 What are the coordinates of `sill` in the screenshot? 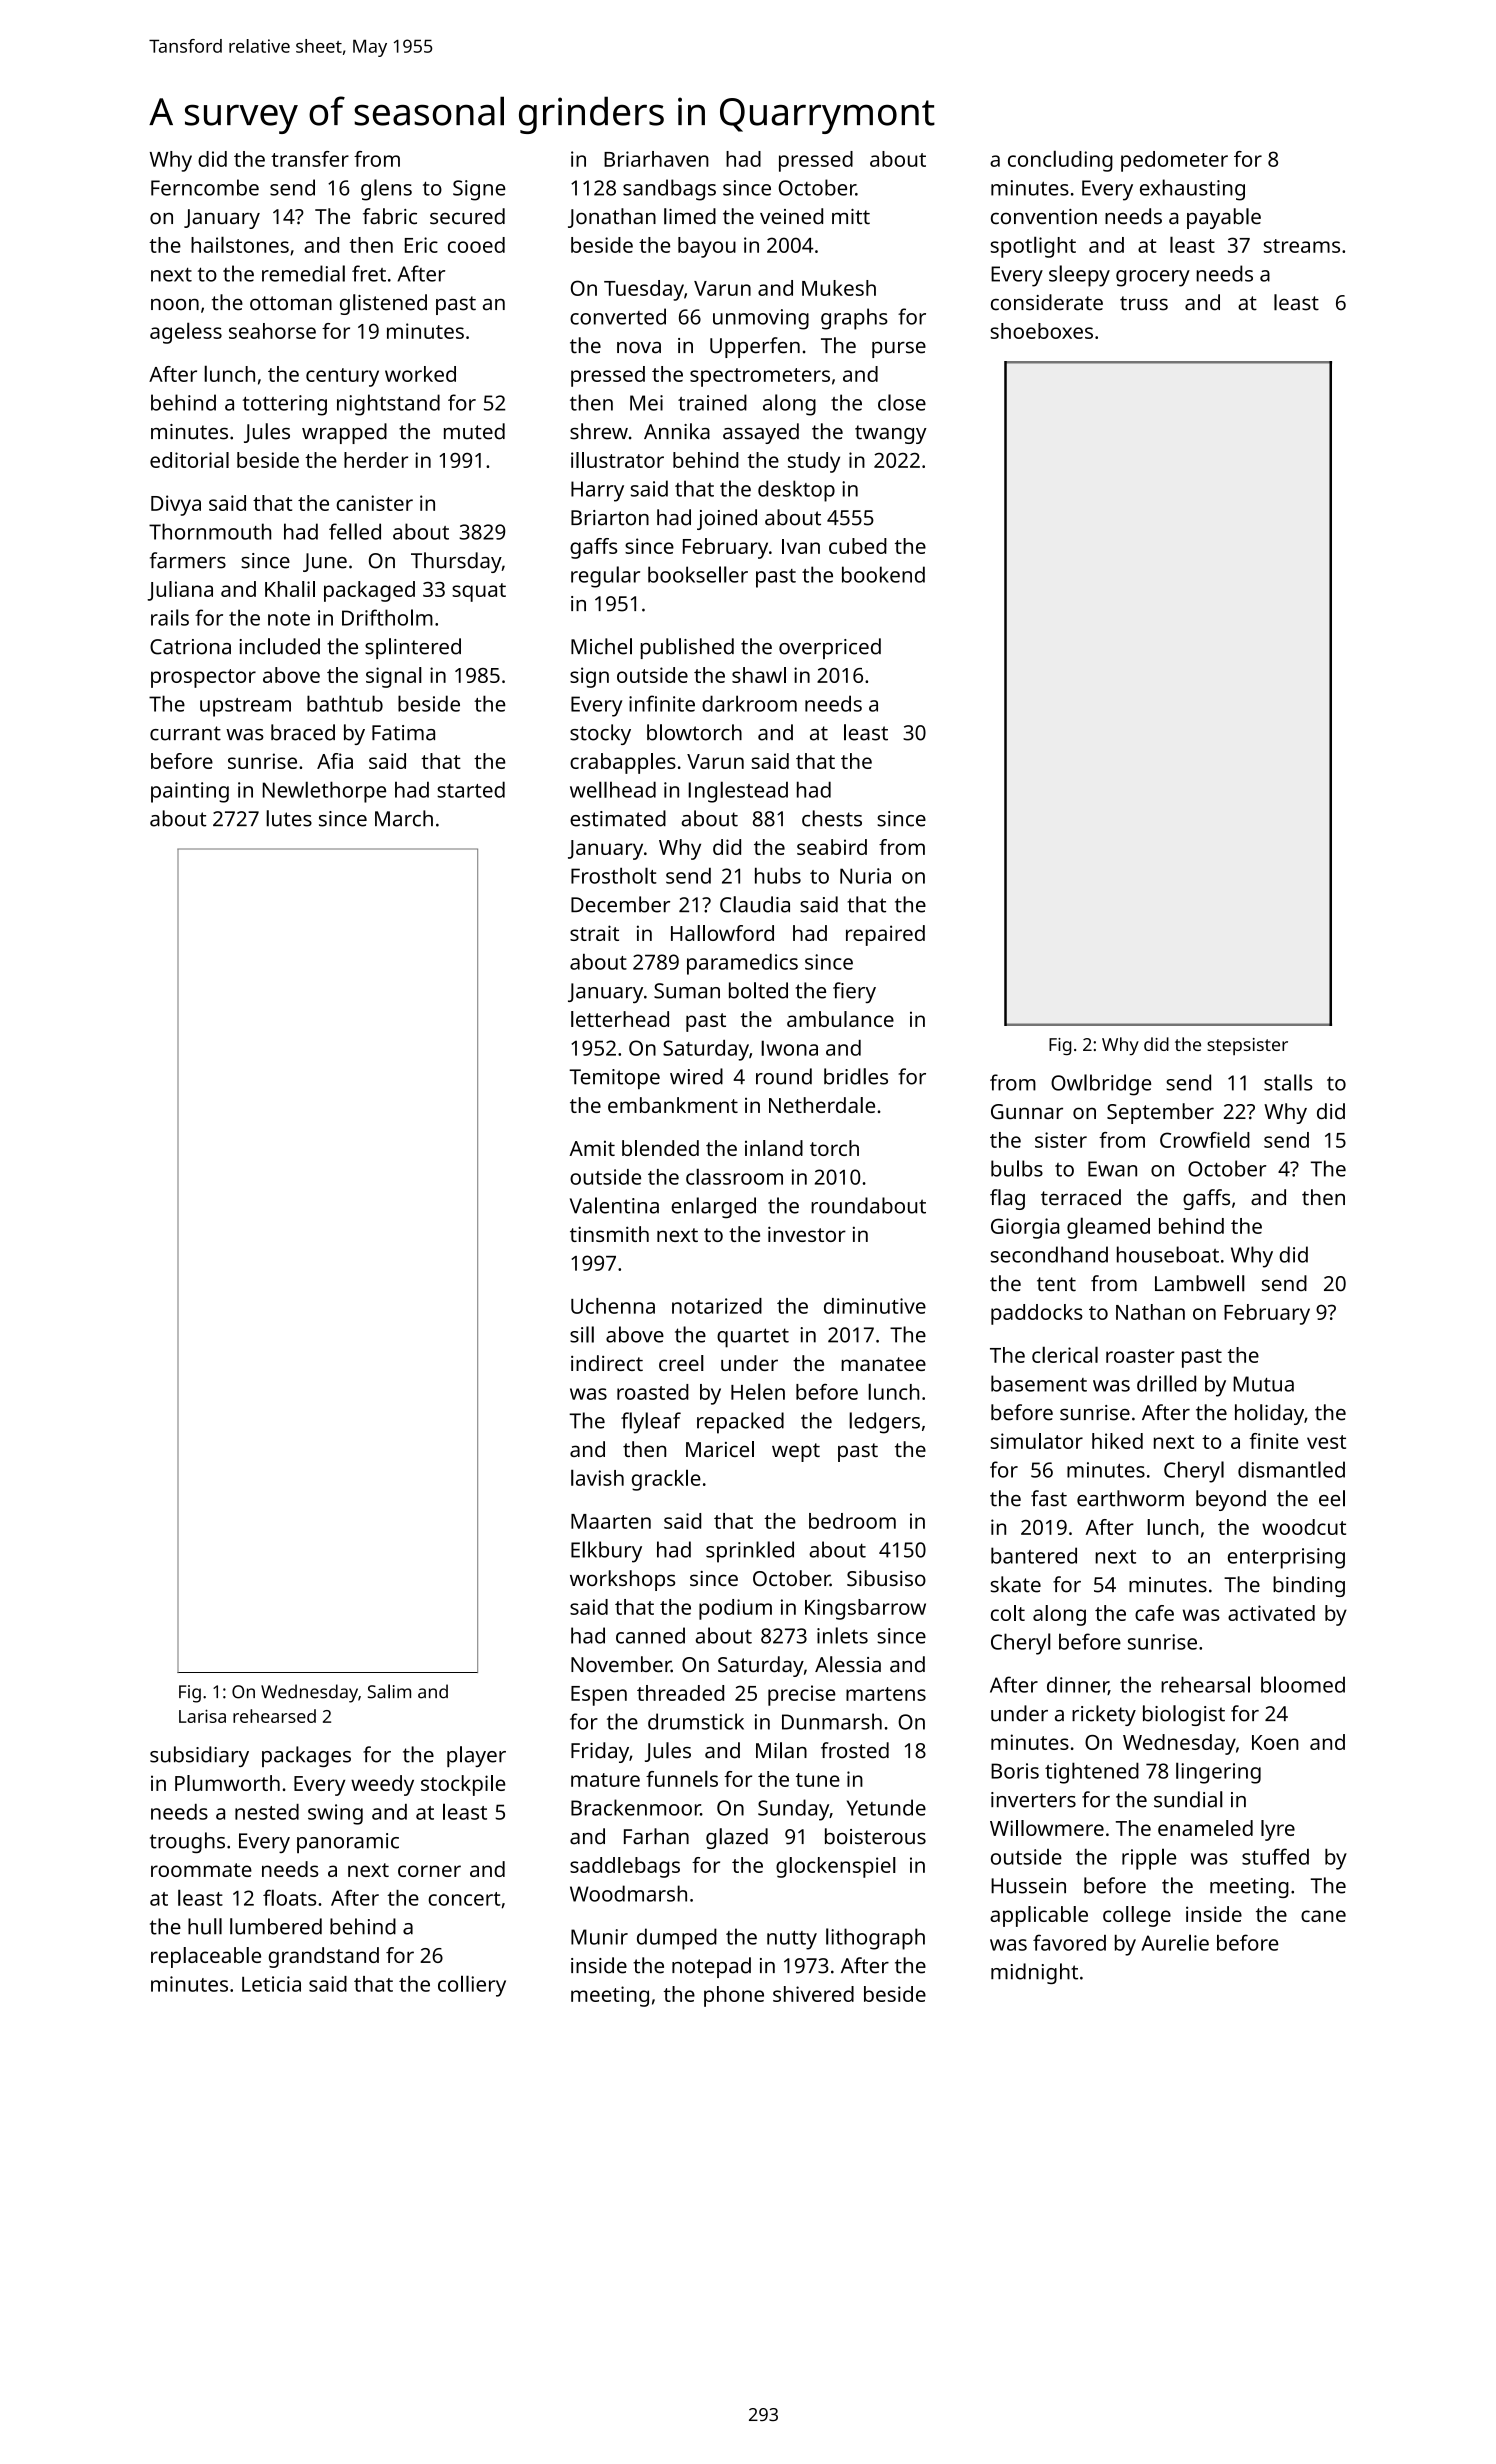 It's located at (582, 1334).
